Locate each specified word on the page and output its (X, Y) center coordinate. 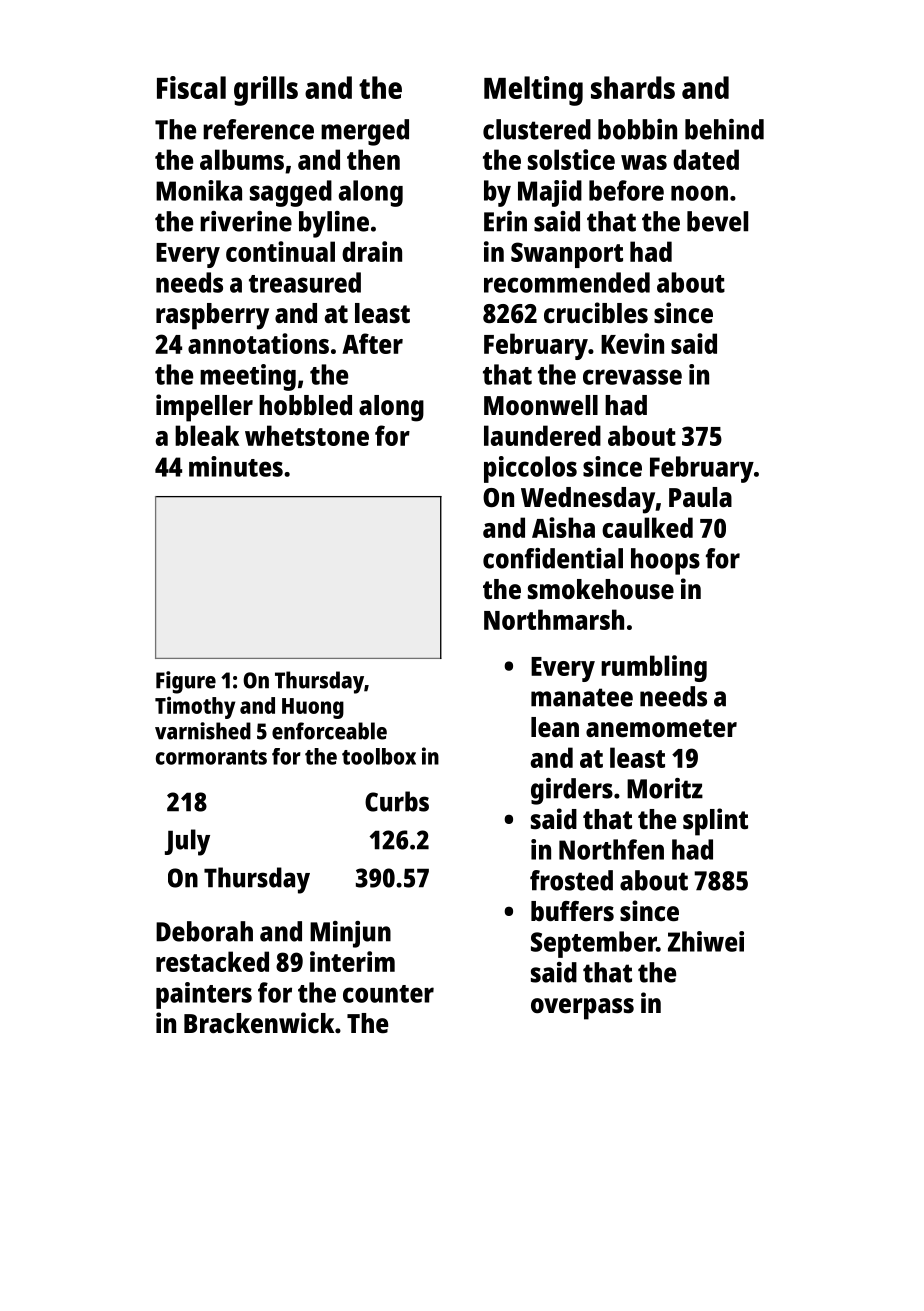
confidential (553, 558)
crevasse (632, 377)
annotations (258, 343)
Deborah (204, 931)
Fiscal (191, 87)
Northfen (611, 849)
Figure (186, 682)
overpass (582, 1009)
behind (724, 129)
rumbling (654, 668)
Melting (533, 91)
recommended (567, 282)
